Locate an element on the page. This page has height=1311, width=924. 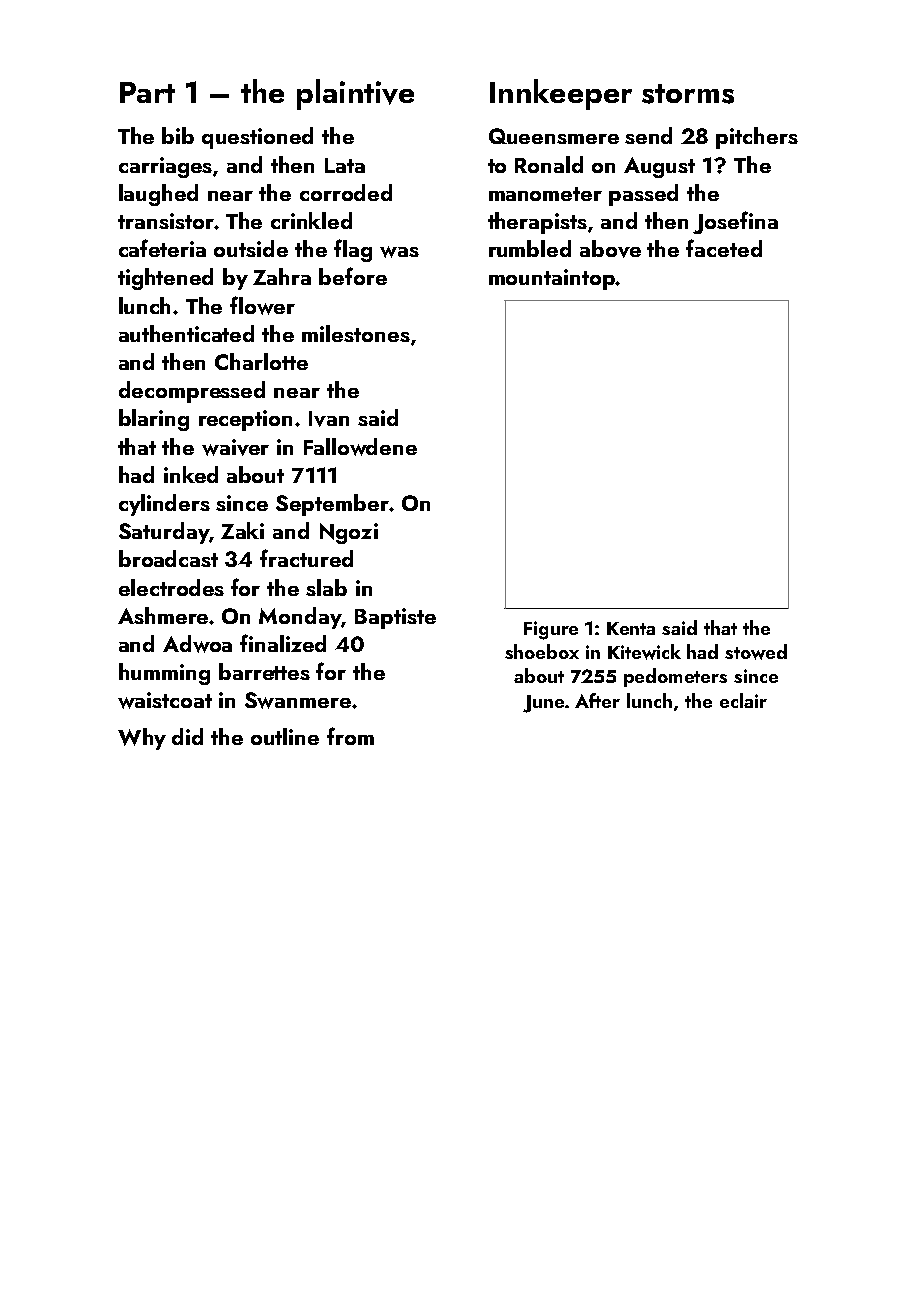
above is located at coordinates (610, 249).
